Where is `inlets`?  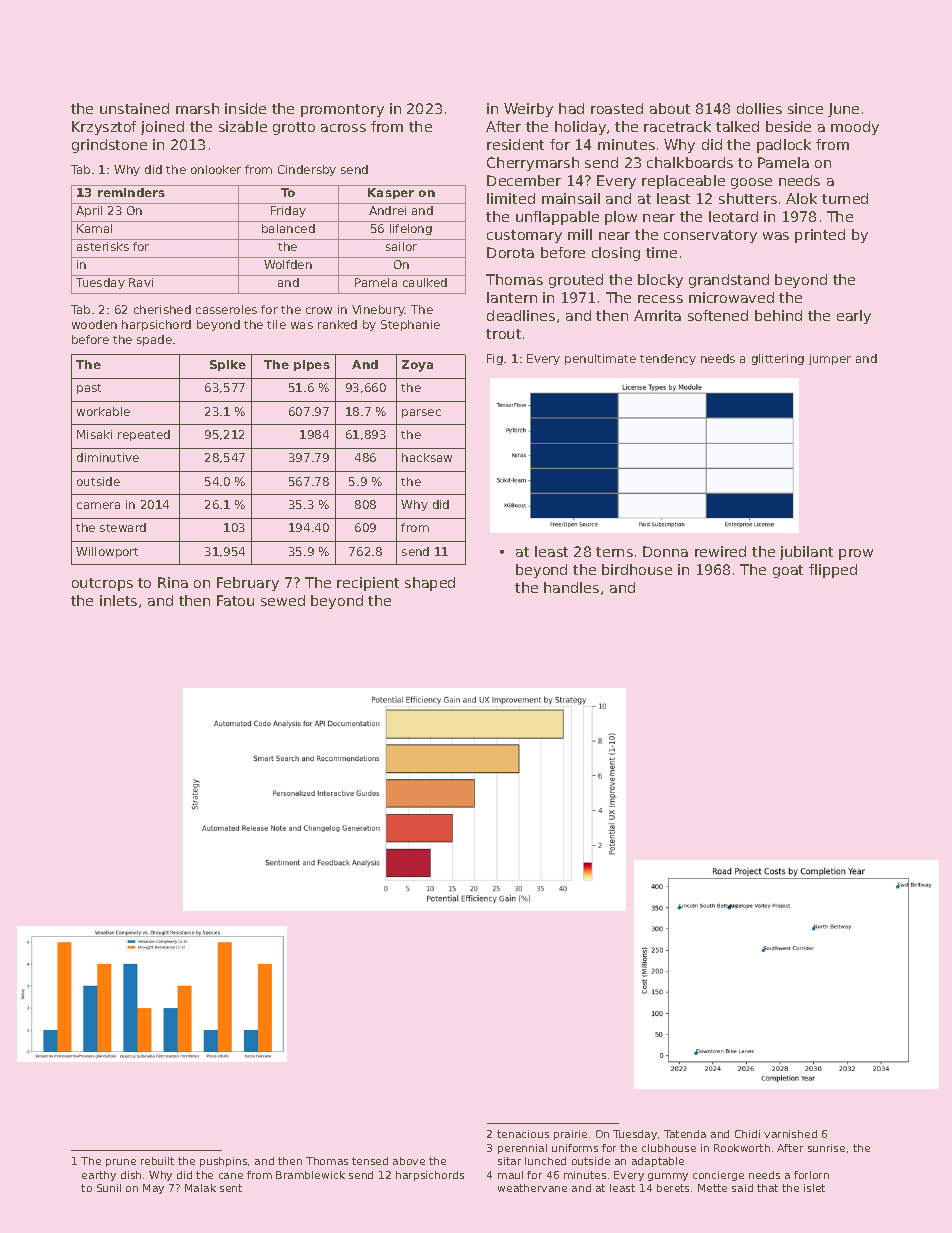
inlets is located at coordinates (118, 600).
